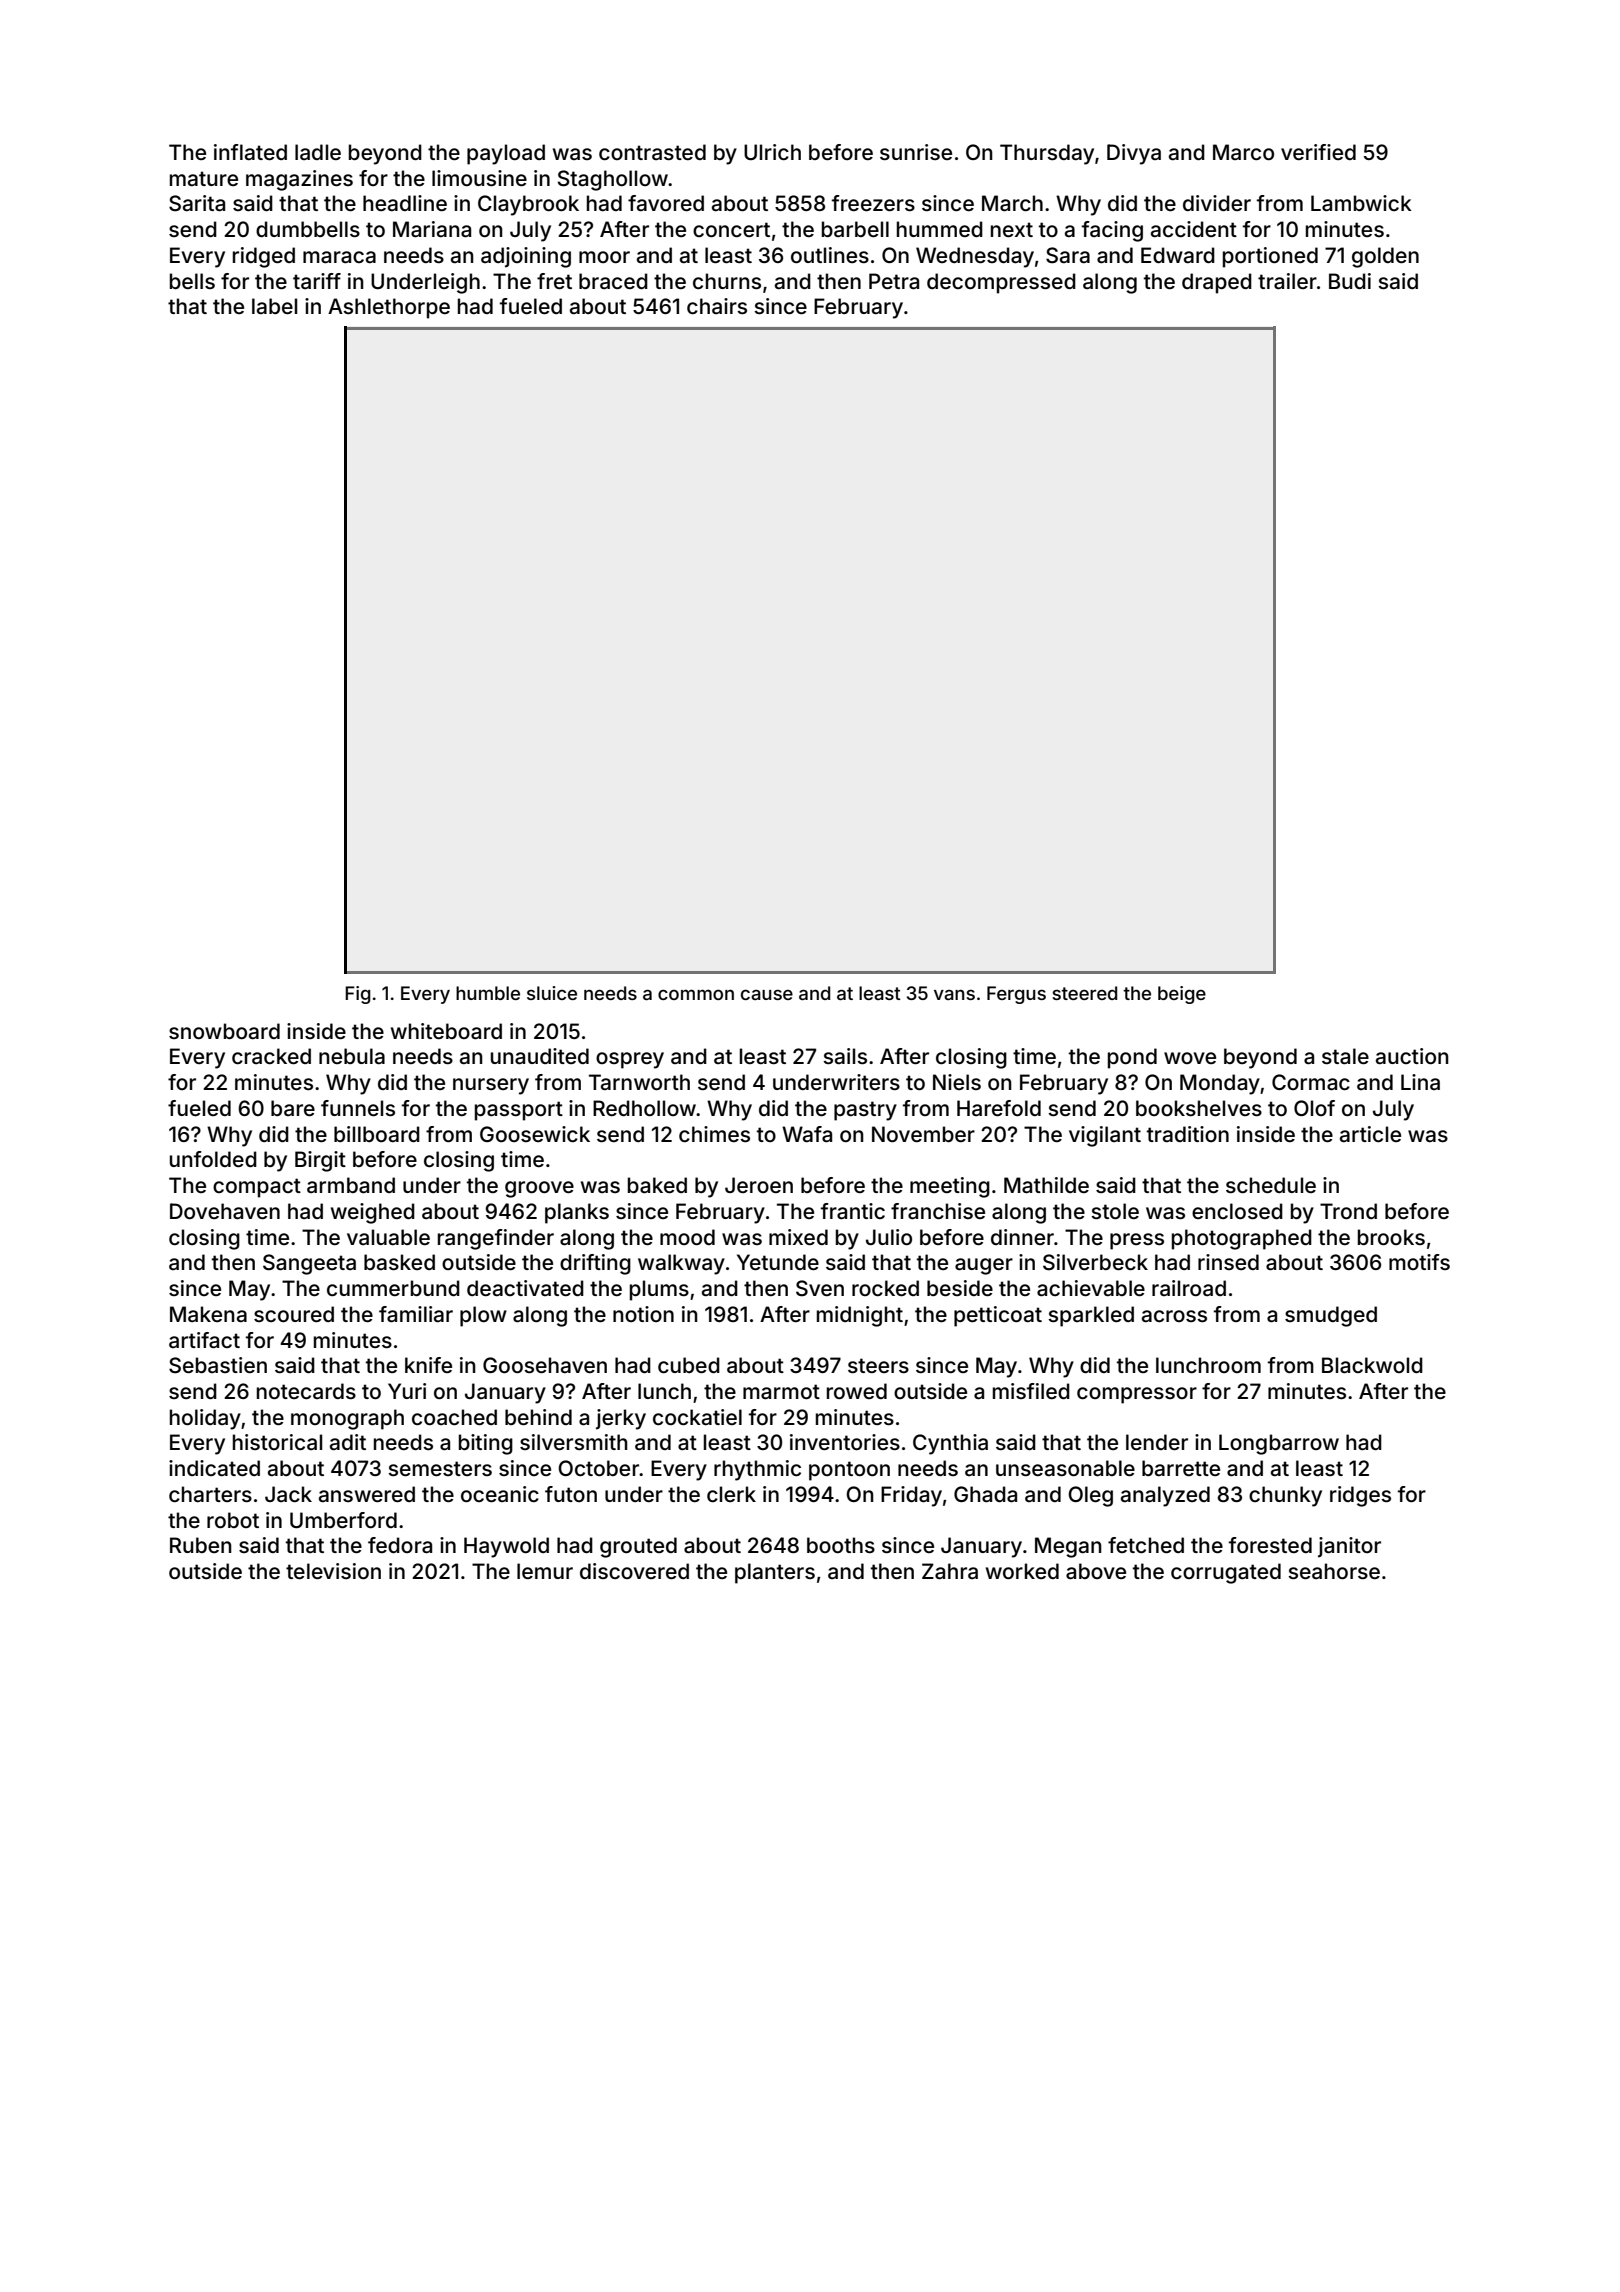 The height and width of the screenshot is (2292, 1620). What do you see at coordinates (1370, 1134) in the screenshot?
I see `article` at bounding box center [1370, 1134].
